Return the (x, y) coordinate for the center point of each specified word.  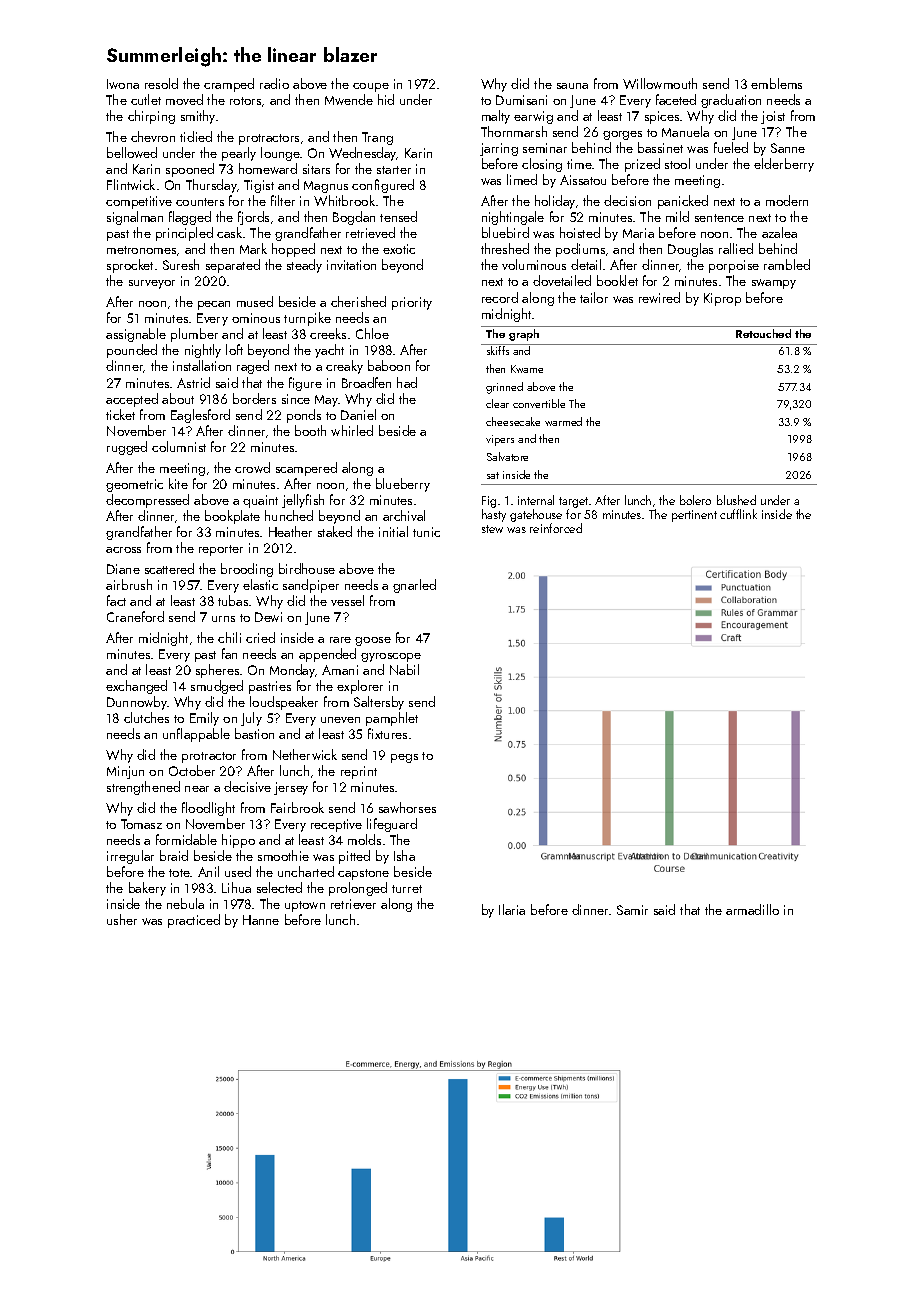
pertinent (694, 516)
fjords (253, 218)
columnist (179, 446)
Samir (632, 910)
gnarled (414, 586)
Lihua (236, 887)
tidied (196, 136)
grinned (504, 388)
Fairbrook (297, 807)
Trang (377, 138)
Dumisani (521, 100)
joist (773, 117)
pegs (404, 758)
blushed (736, 500)
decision (627, 200)
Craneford (135, 616)
